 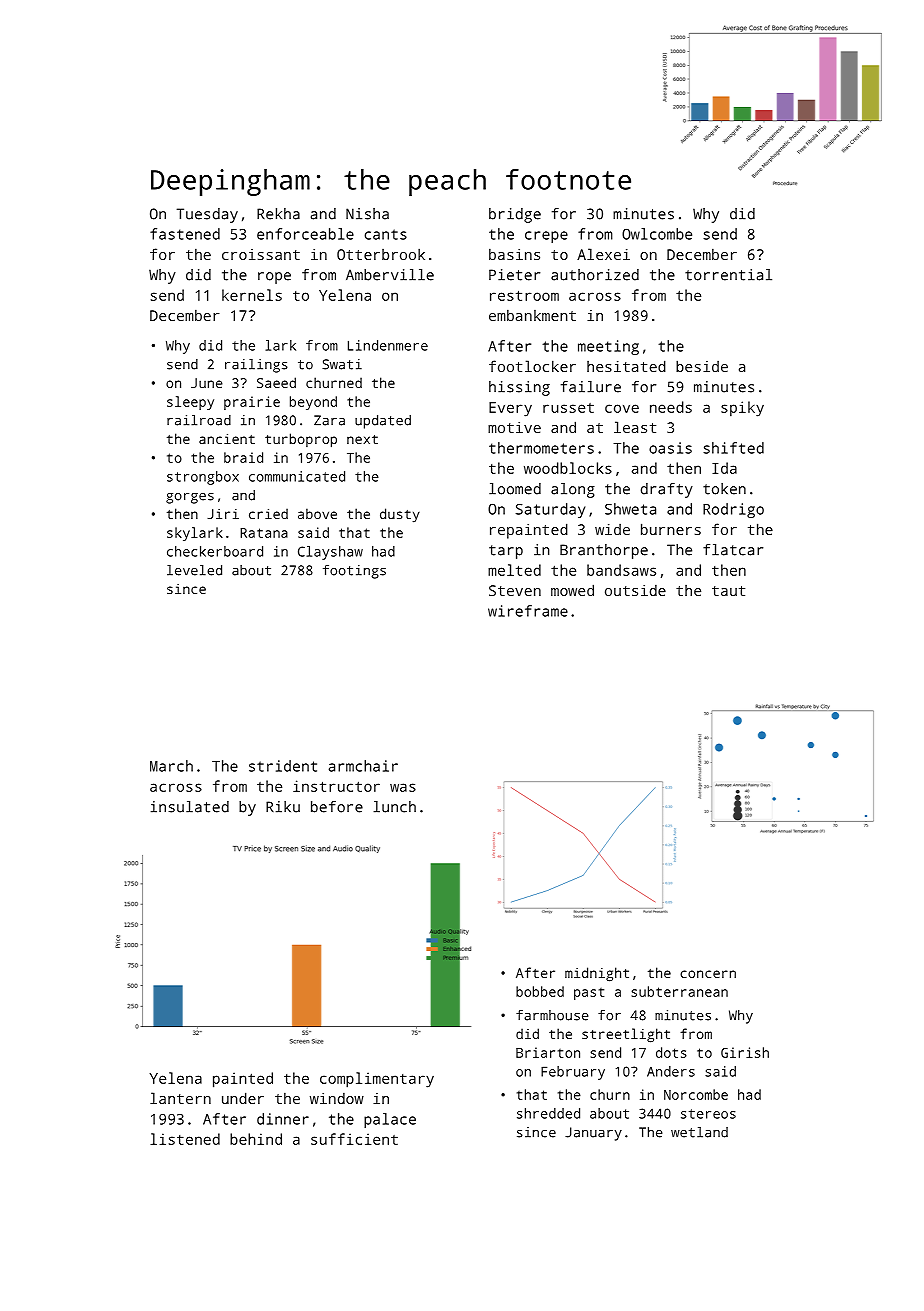 What do you see at coordinates (403, 787) in the screenshot?
I see `was` at bounding box center [403, 787].
